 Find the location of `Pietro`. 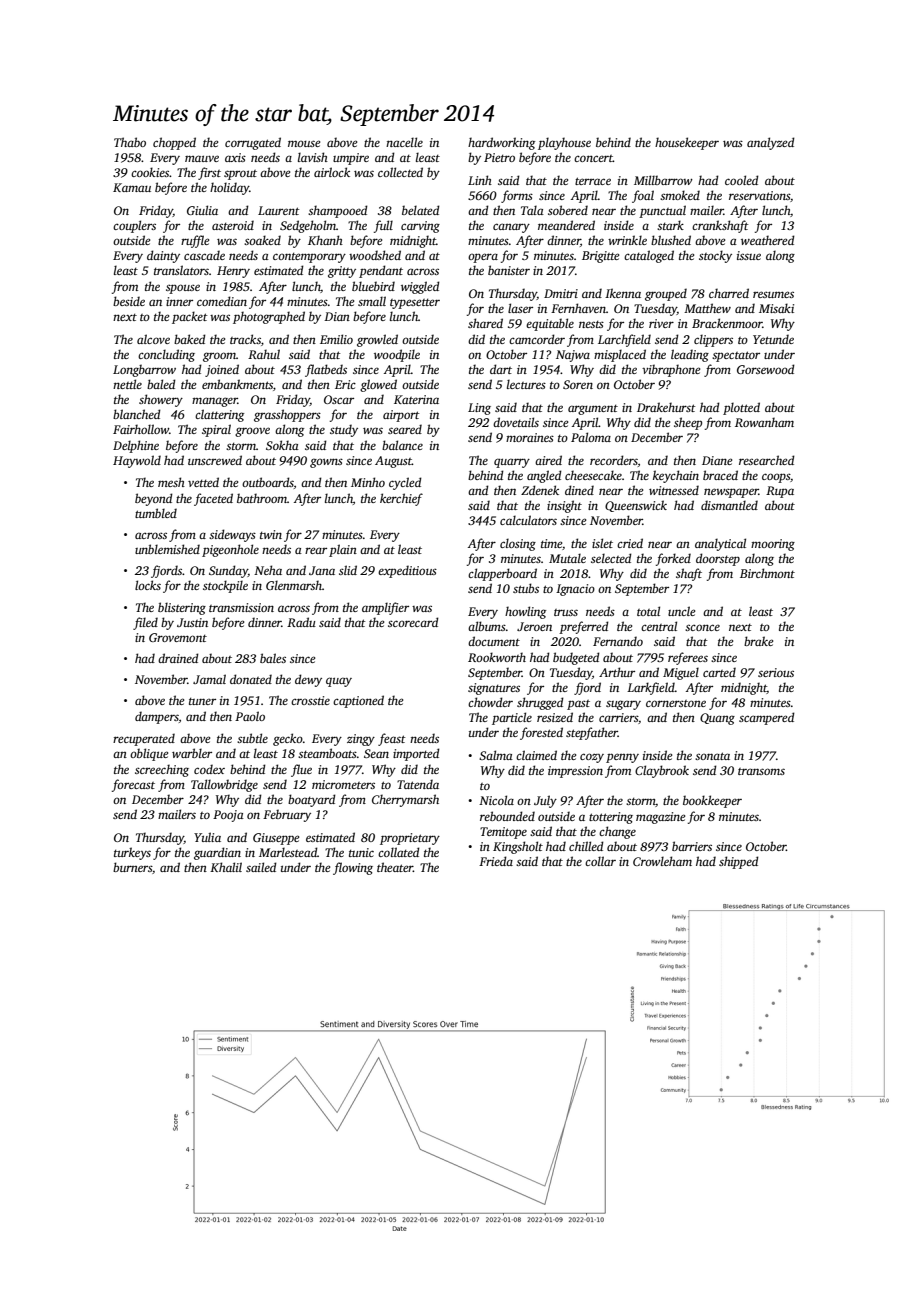

Pietro is located at coordinates (499, 157).
